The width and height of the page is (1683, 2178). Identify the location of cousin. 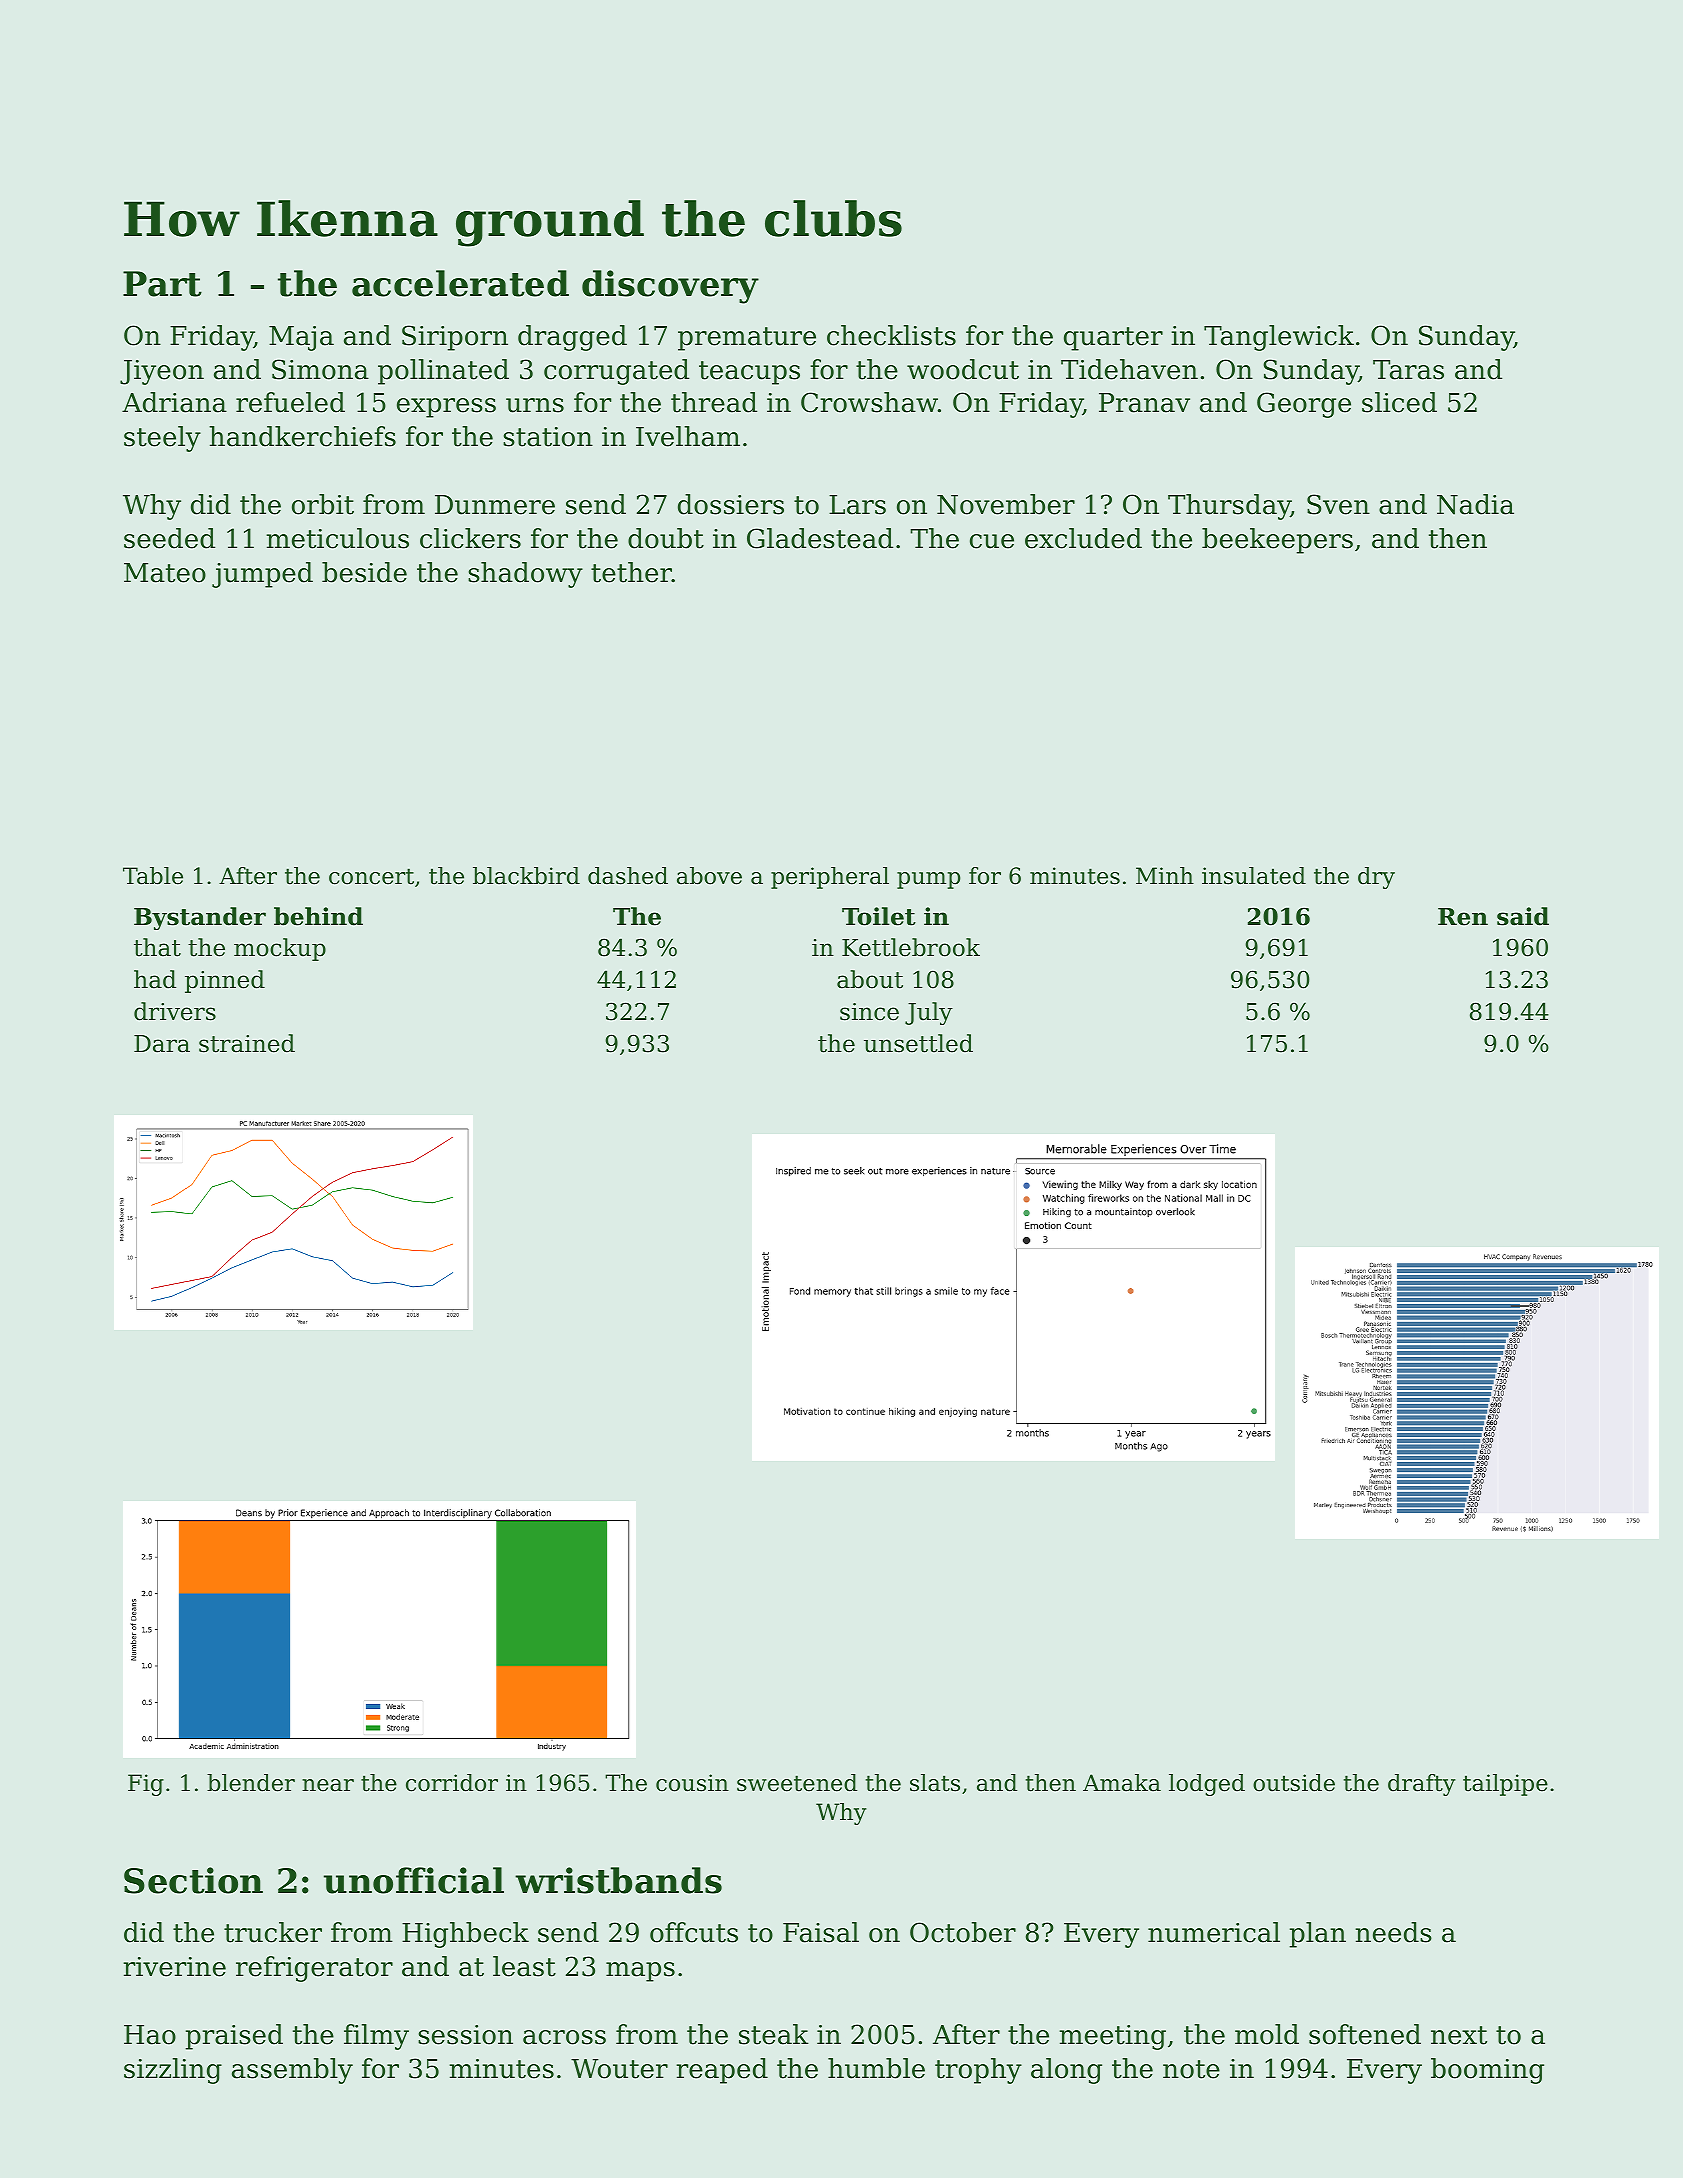
(692, 1783).
